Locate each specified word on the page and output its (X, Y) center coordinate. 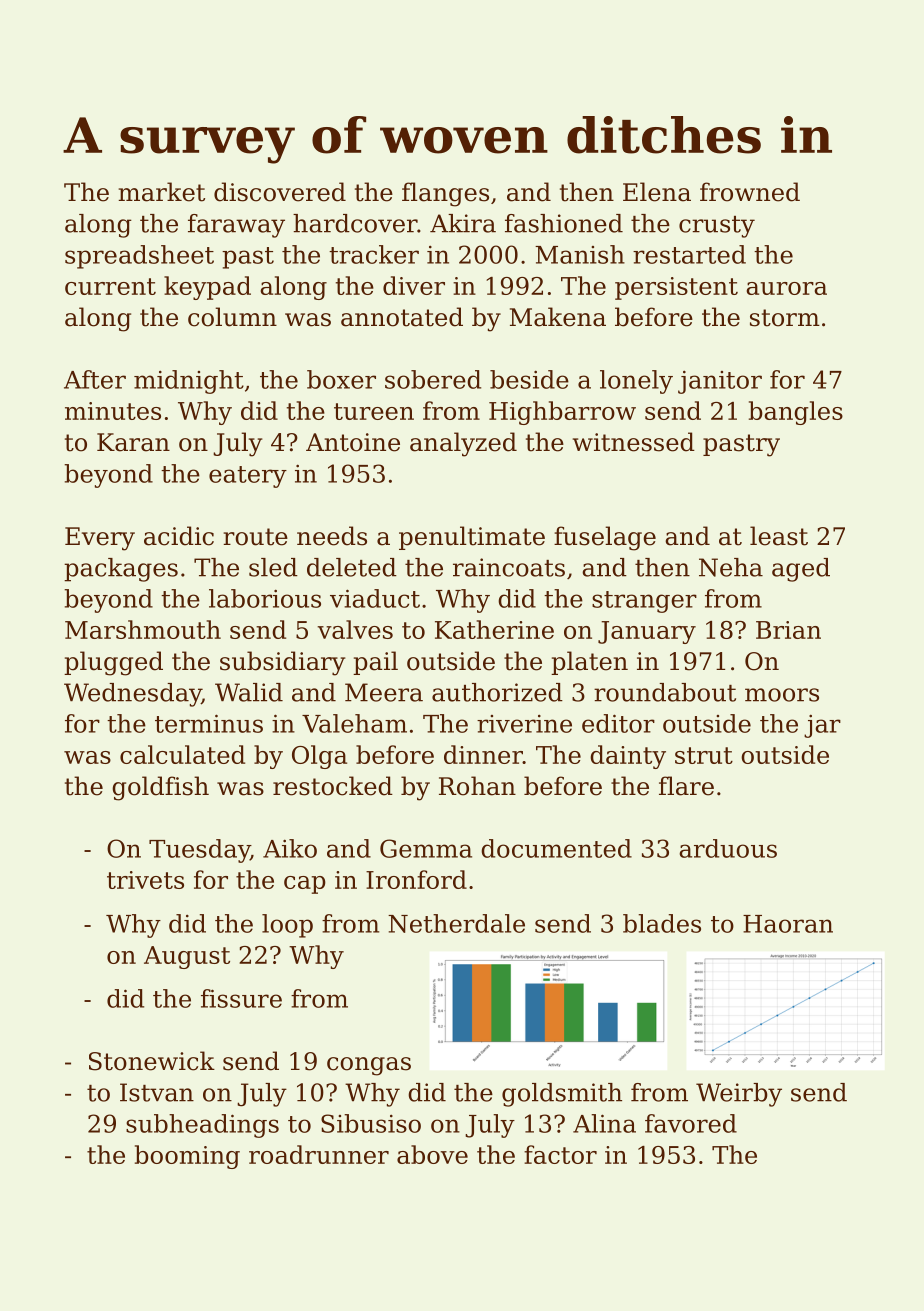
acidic (179, 536)
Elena (657, 192)
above (432, 1154)
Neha (731, 567)
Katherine (494, 629)
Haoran (788, 924)
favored (691, 1123)
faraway (236, 226)
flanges (445, 194)
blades (662, 923)
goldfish (160, 788)
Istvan (157, 1092)
